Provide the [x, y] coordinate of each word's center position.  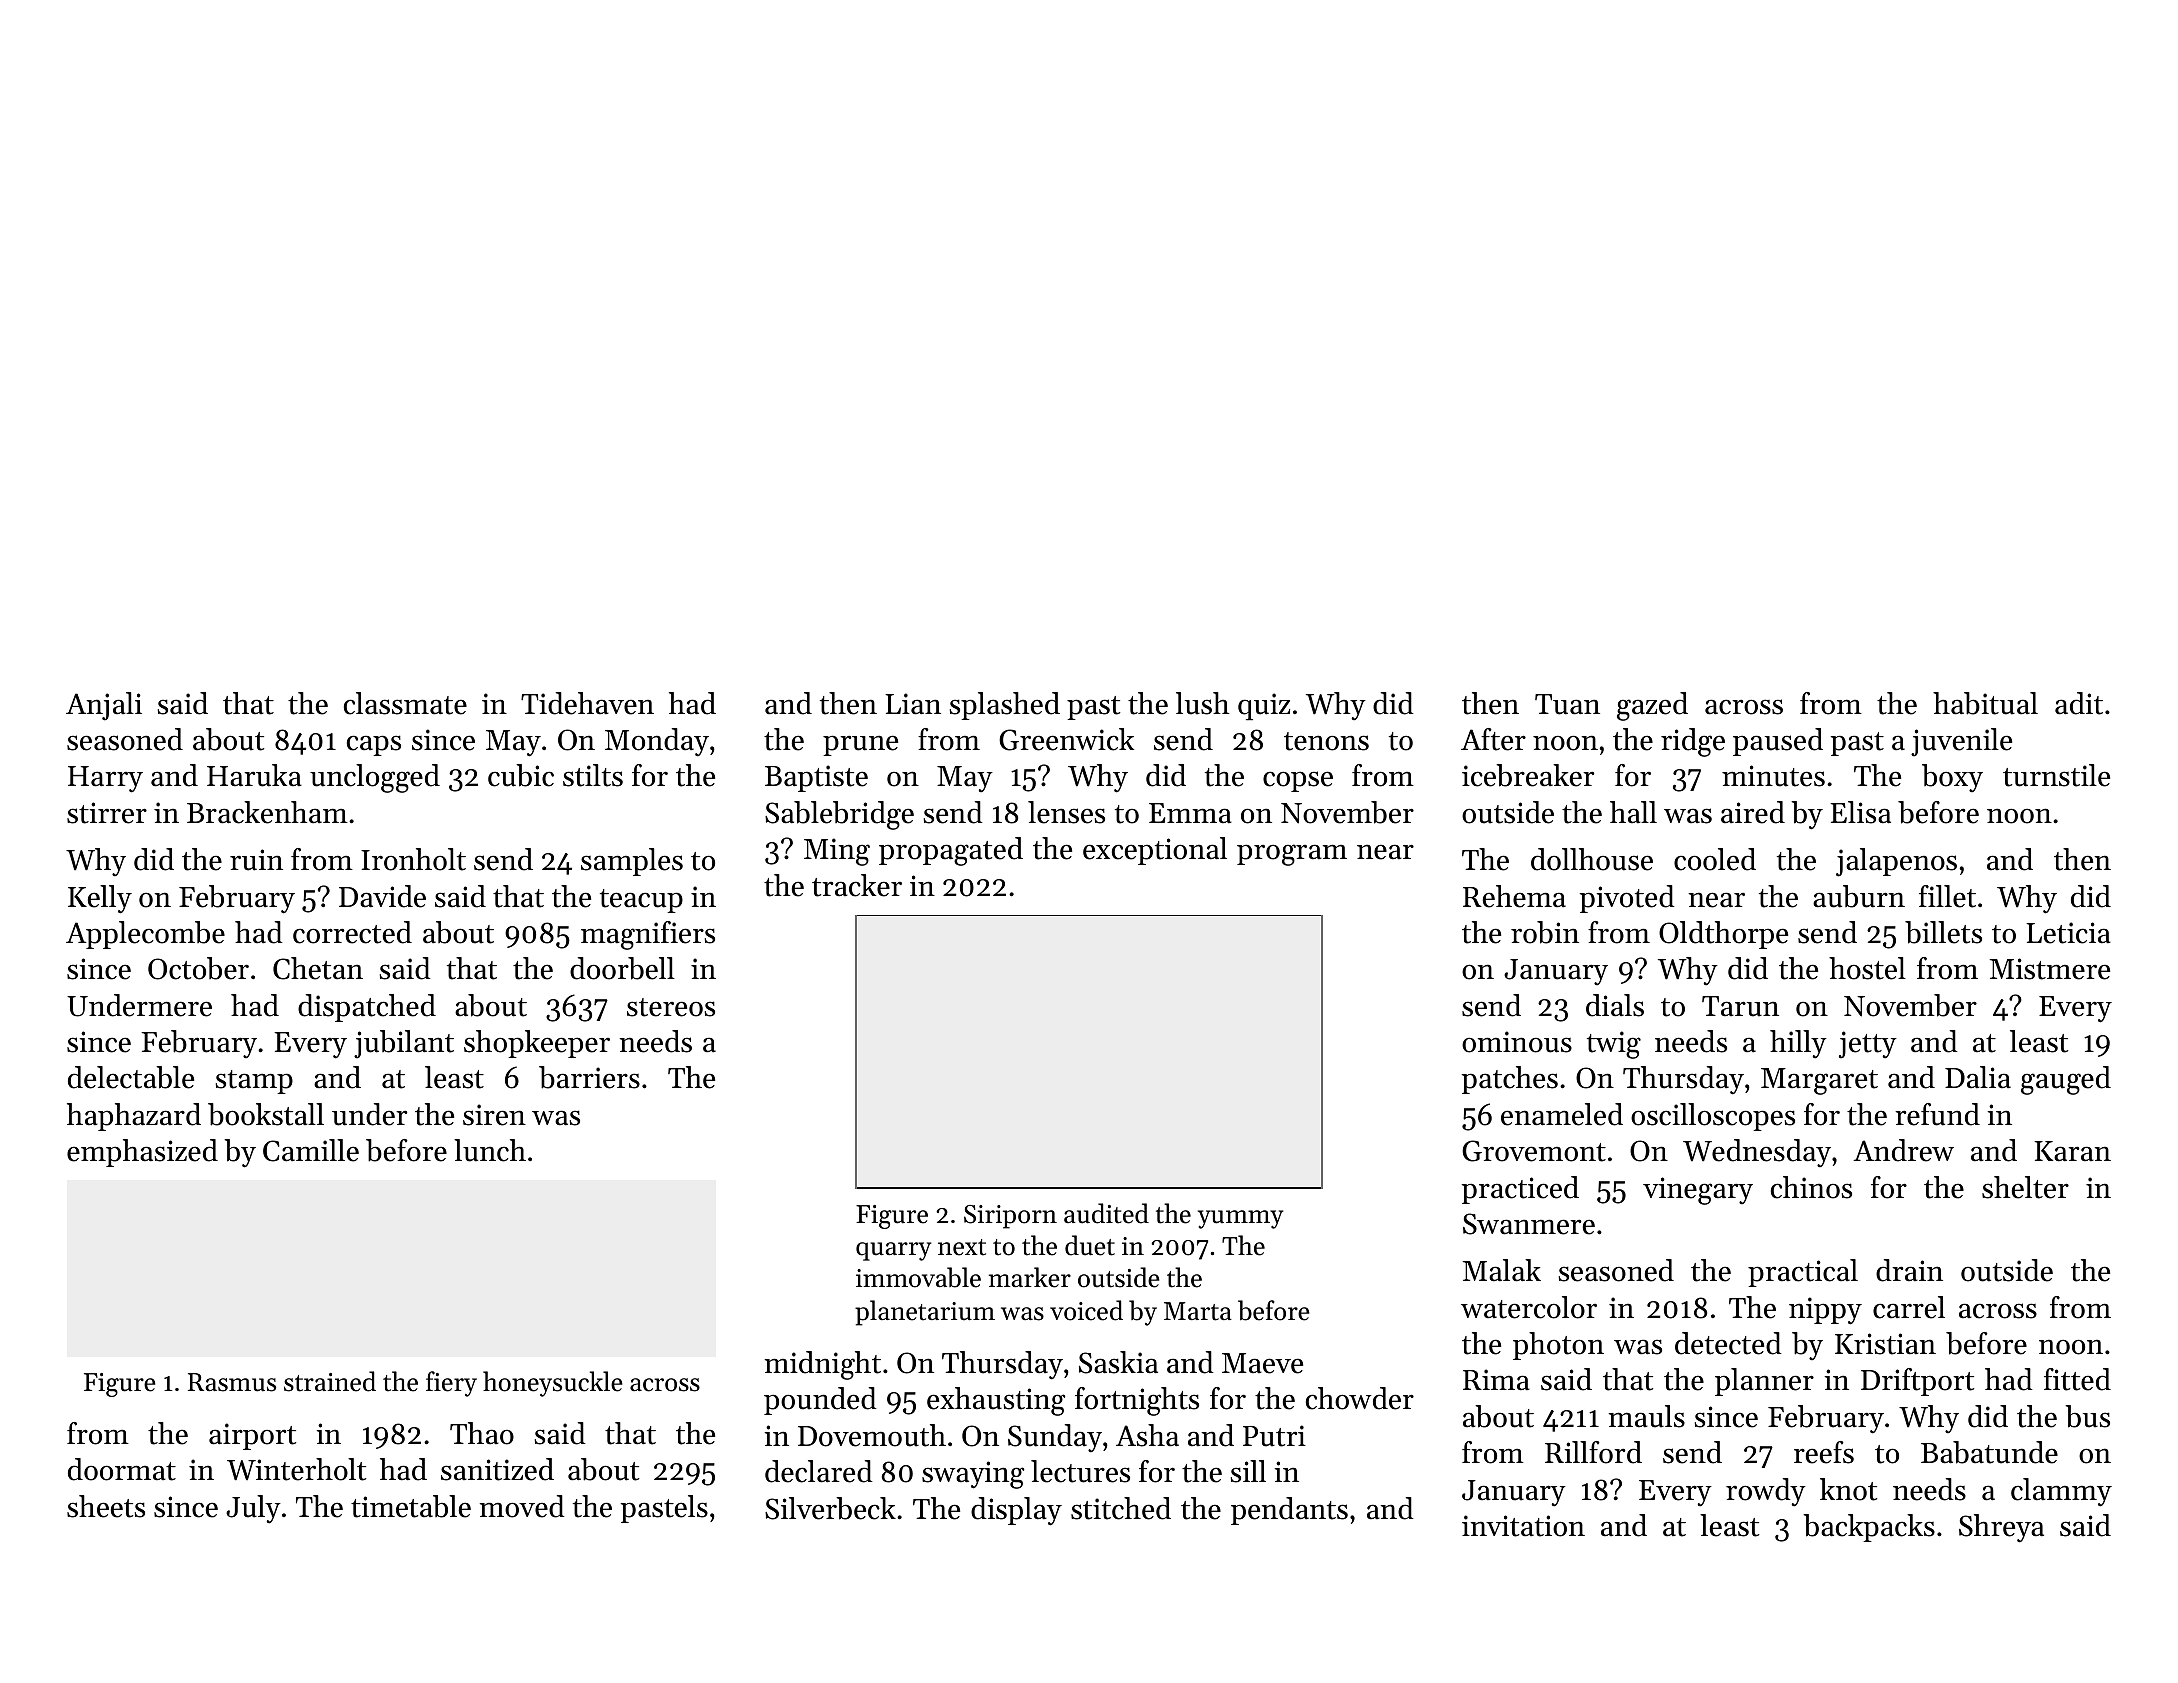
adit [2079, 703]
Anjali [104, 706]
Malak [1502, 1270]
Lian [913, 704]
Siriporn [1010, 1217]
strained [330, 1381]
